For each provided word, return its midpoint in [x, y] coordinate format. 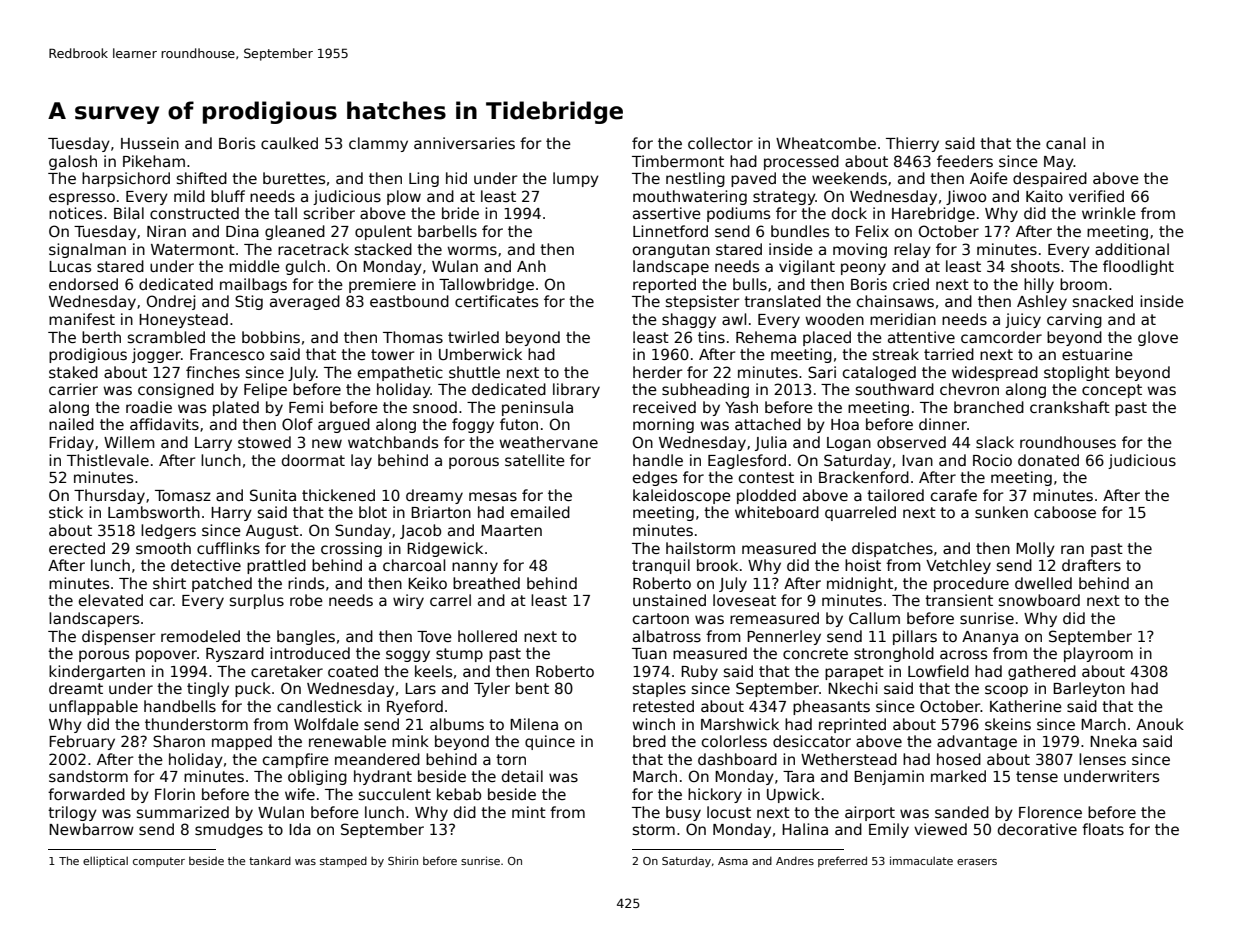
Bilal [129, 213]
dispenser [119, 637]
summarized [183, 812]
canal [1065, 143]
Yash [741, 407]
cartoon [661, 618]
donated [1048, 460]
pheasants [831, 707]
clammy [378, 144]
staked [73, 372]
